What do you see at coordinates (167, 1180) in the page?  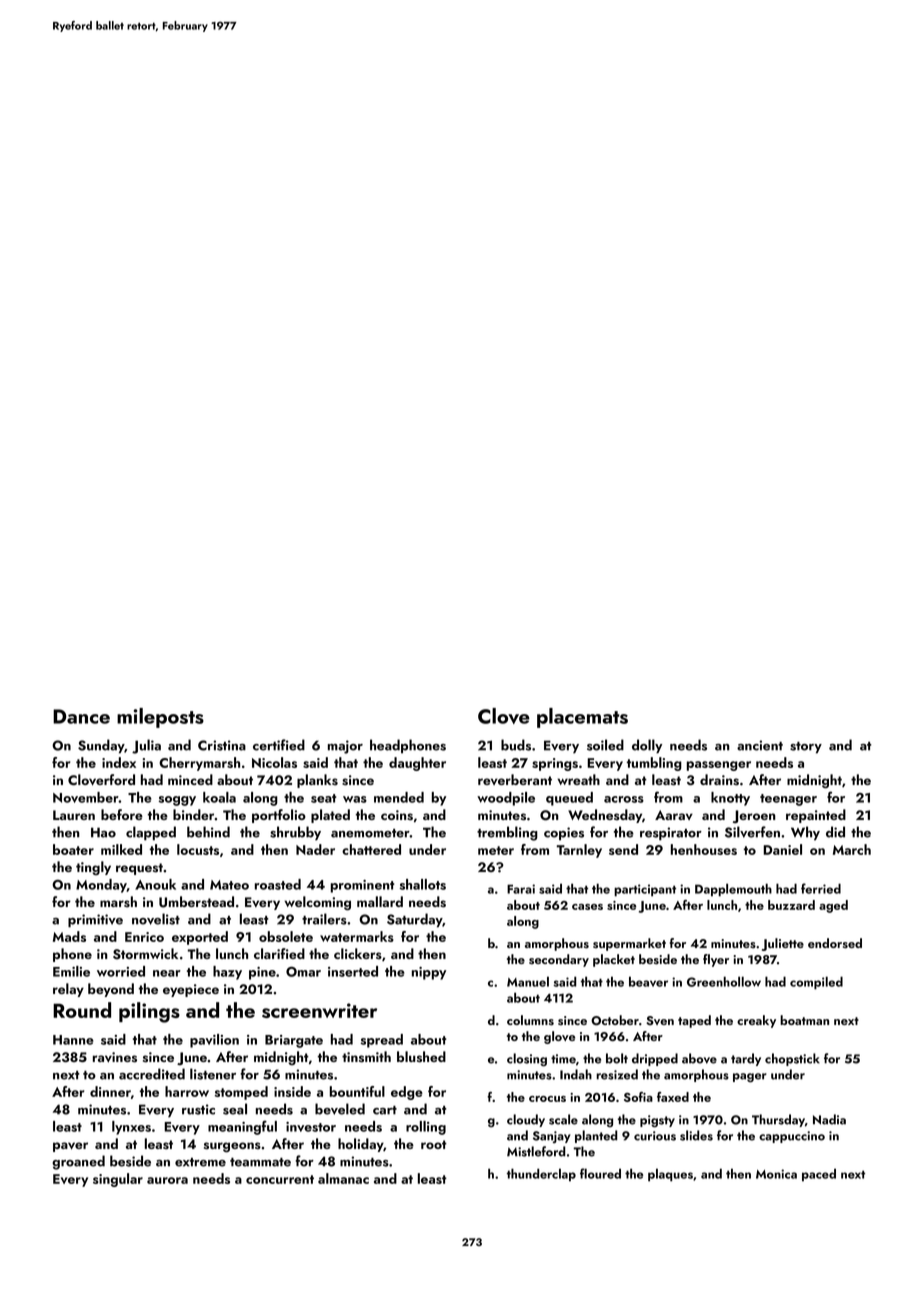 I see `aurora` at bounding box center [167, 1180].
